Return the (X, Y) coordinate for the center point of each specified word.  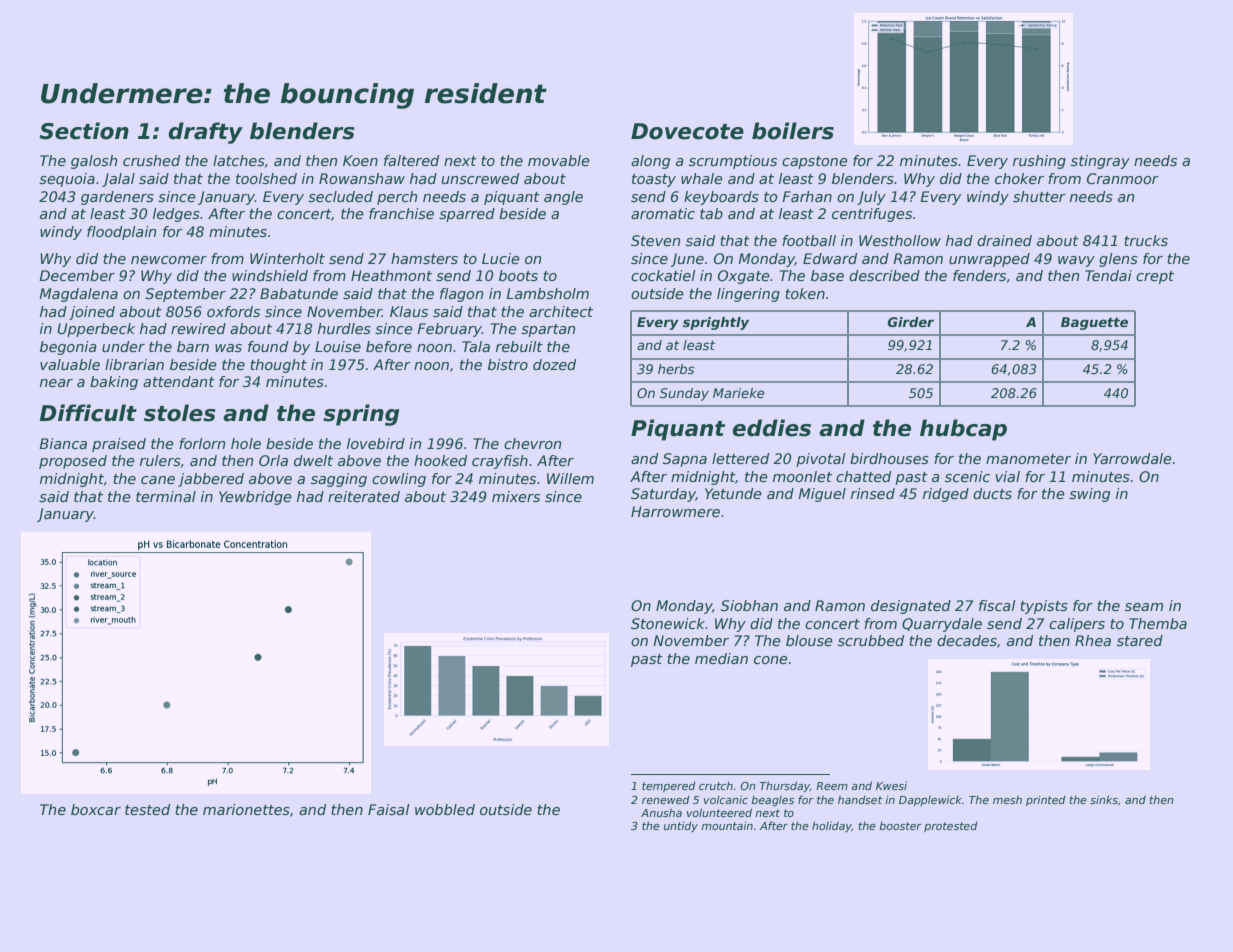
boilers (793, 131)
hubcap (963, 430)
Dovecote (687, 131)
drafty (205, 133)
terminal (166, 496)
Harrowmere (675, 511)
